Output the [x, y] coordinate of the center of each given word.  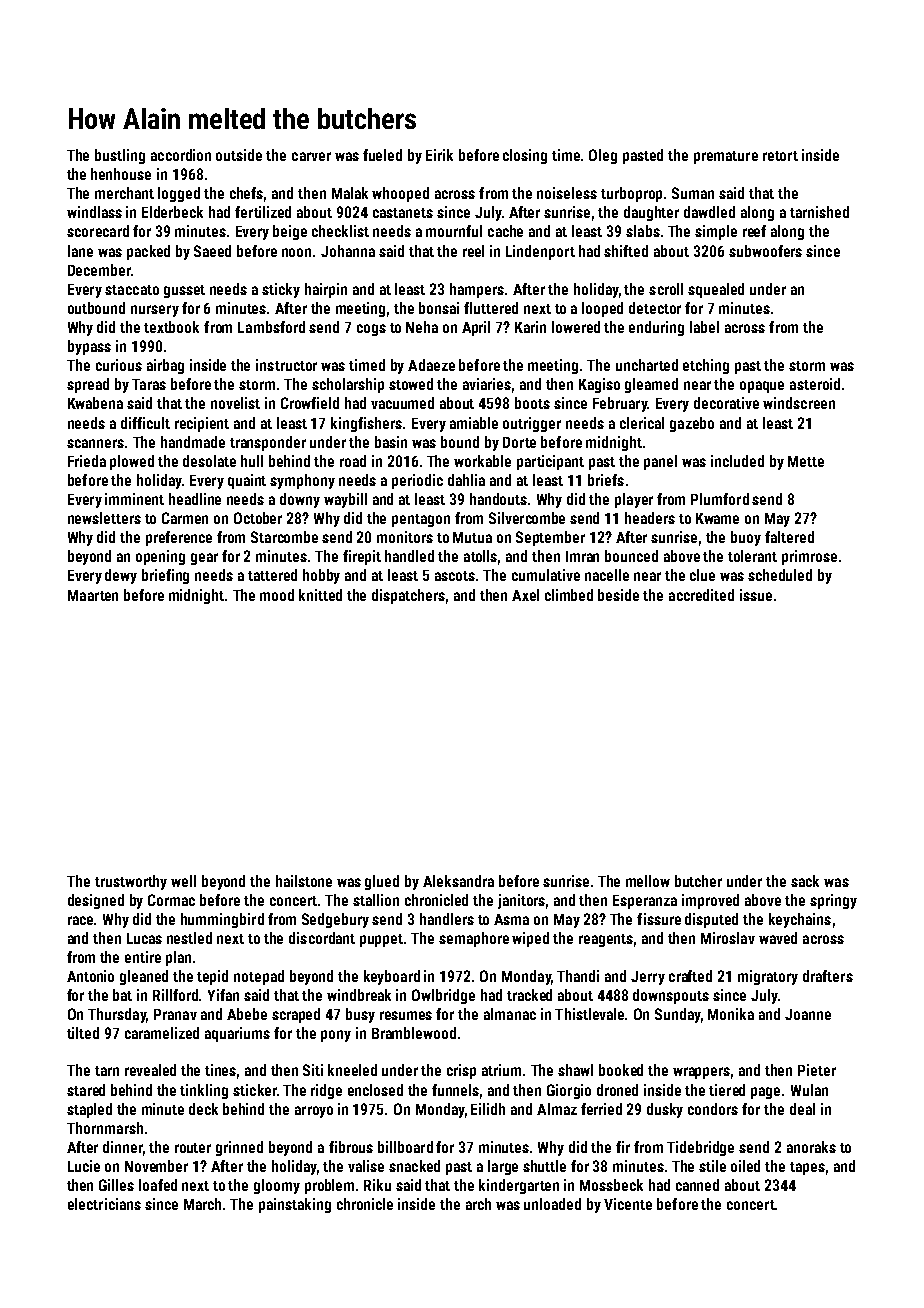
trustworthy [131, 882]
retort [780, 156]
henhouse [121, 174]
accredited [701, 595]
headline [195, 499]
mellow [648, 881]
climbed [569, 595]
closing [525, 156]
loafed [158, 1185]
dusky [665, 1110]
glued [382, 882]
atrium [501, 1070]
